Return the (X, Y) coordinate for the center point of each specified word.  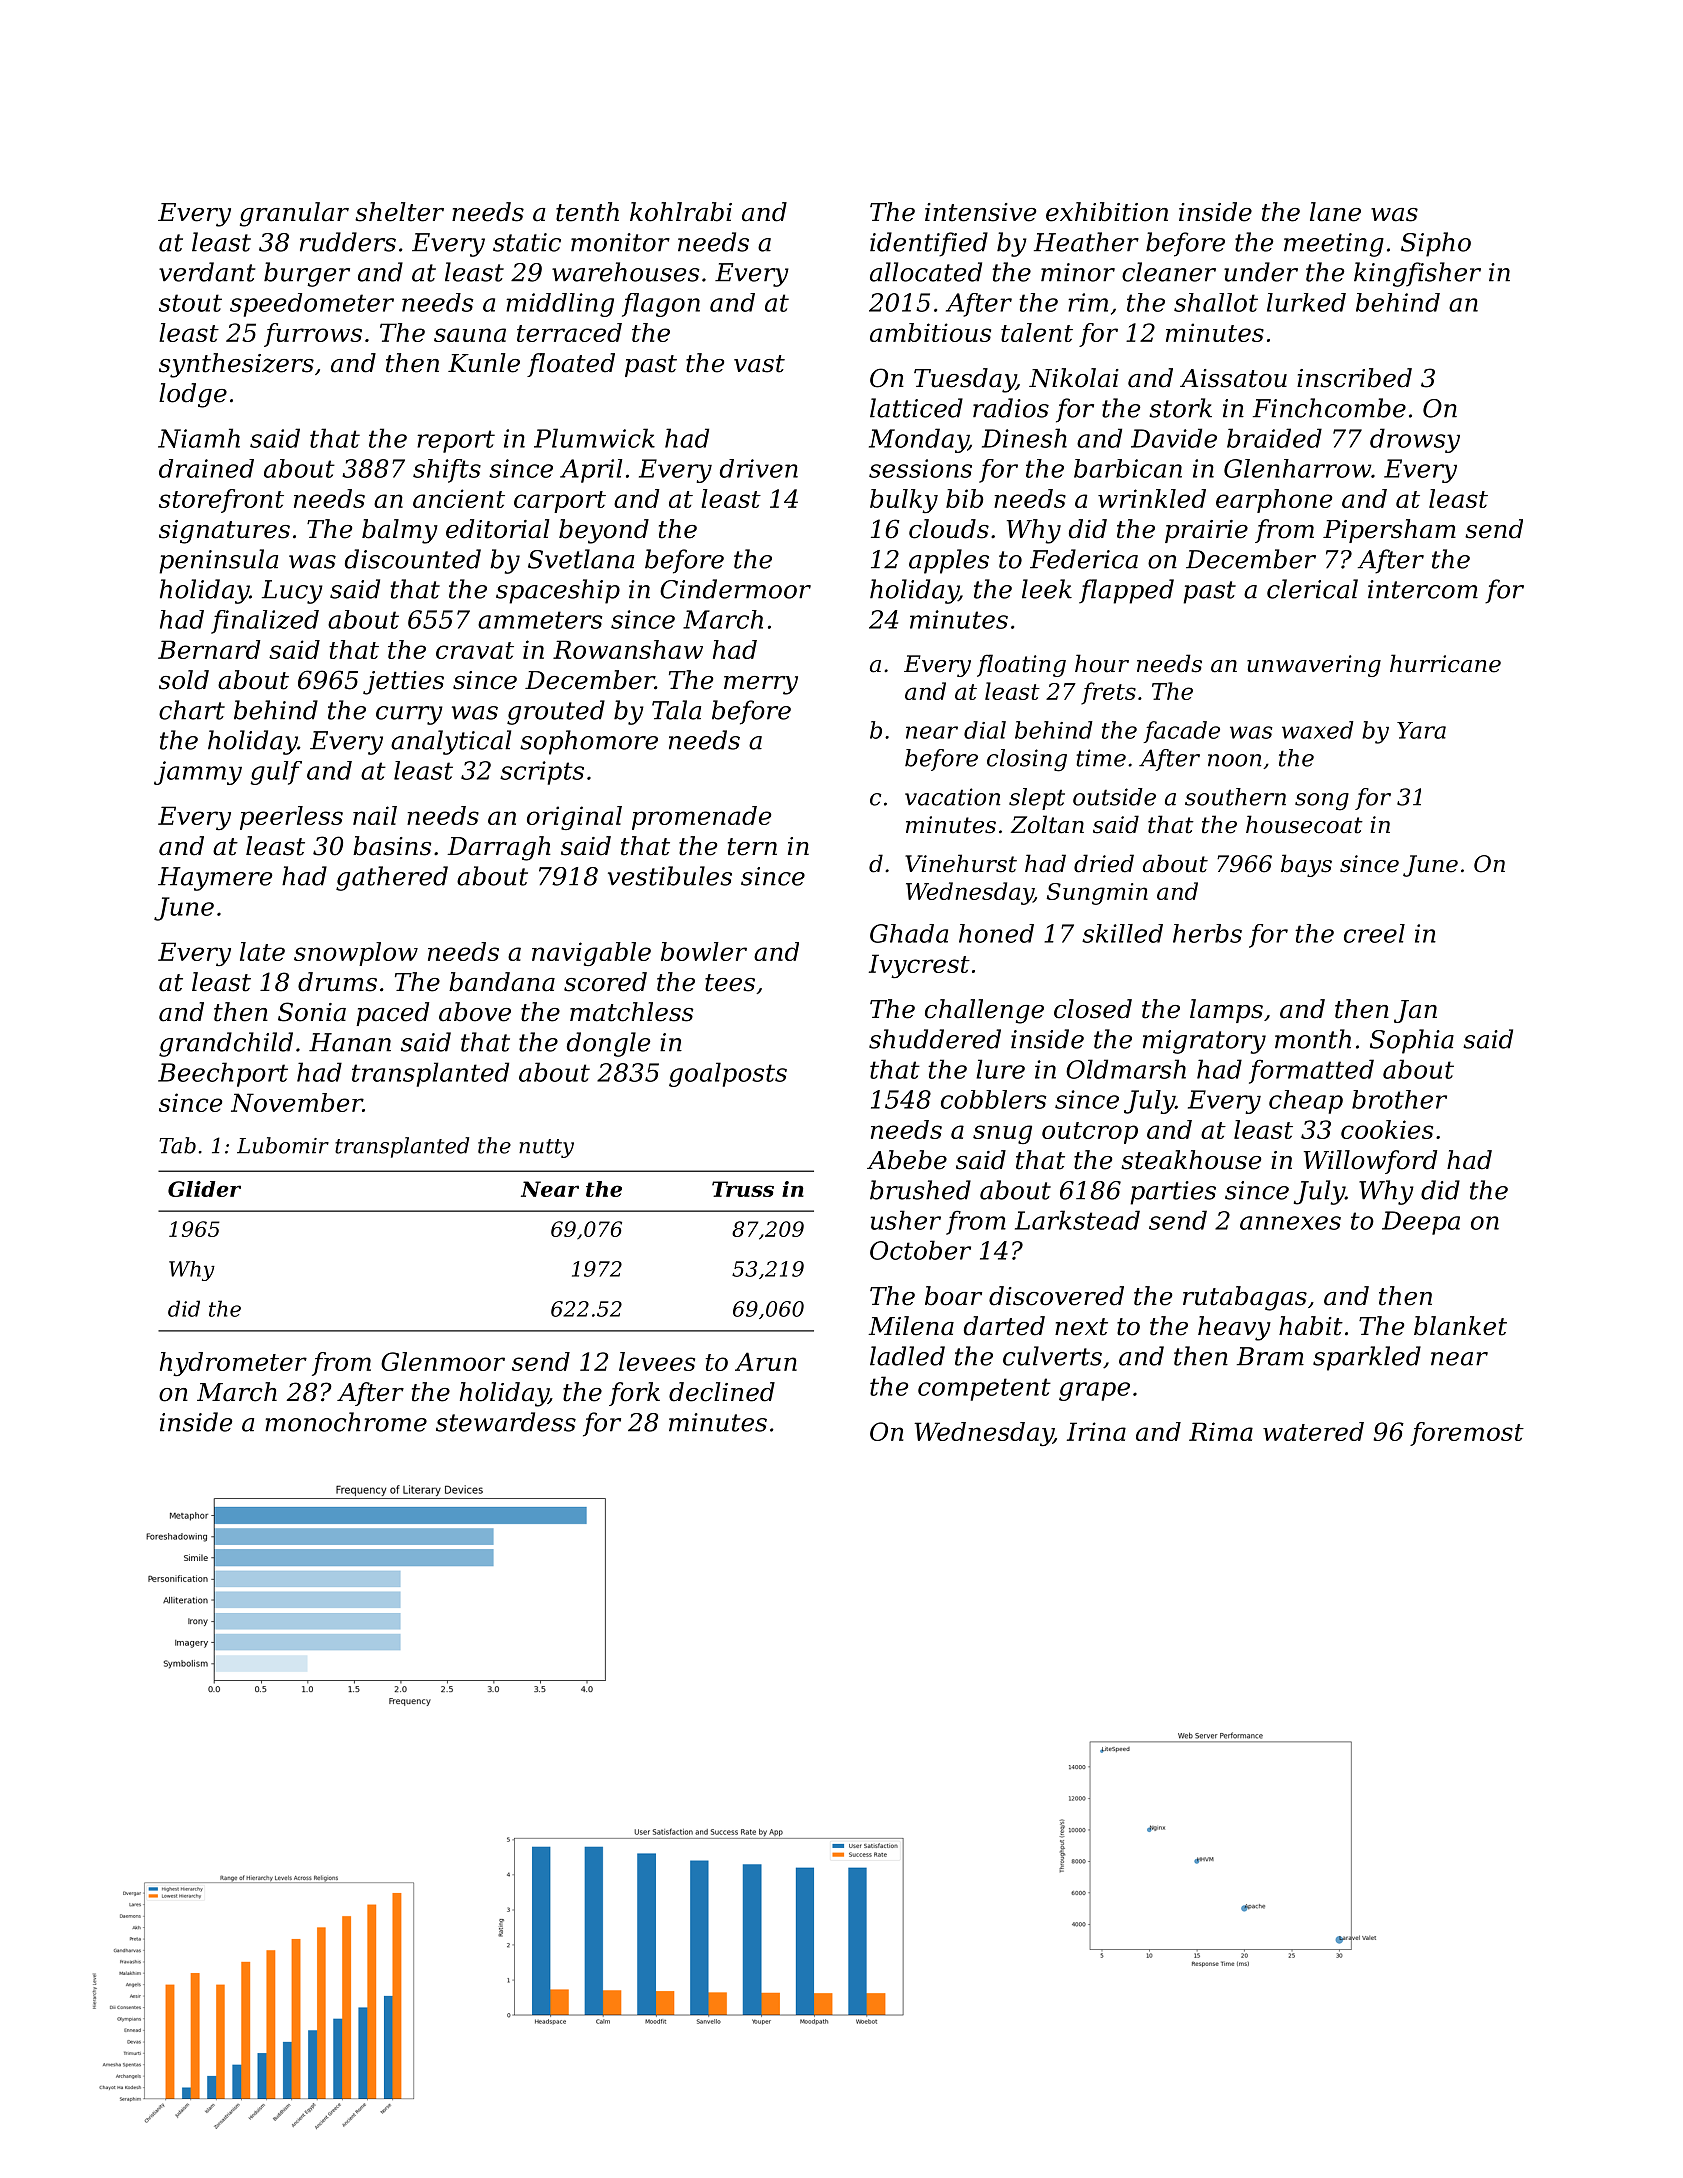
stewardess (506, 1422)
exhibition (1107, 212)
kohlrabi (681, 212)
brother (1399, 1099)
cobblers (993, 1099)
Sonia (312, 1012)
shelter (399, 212)
